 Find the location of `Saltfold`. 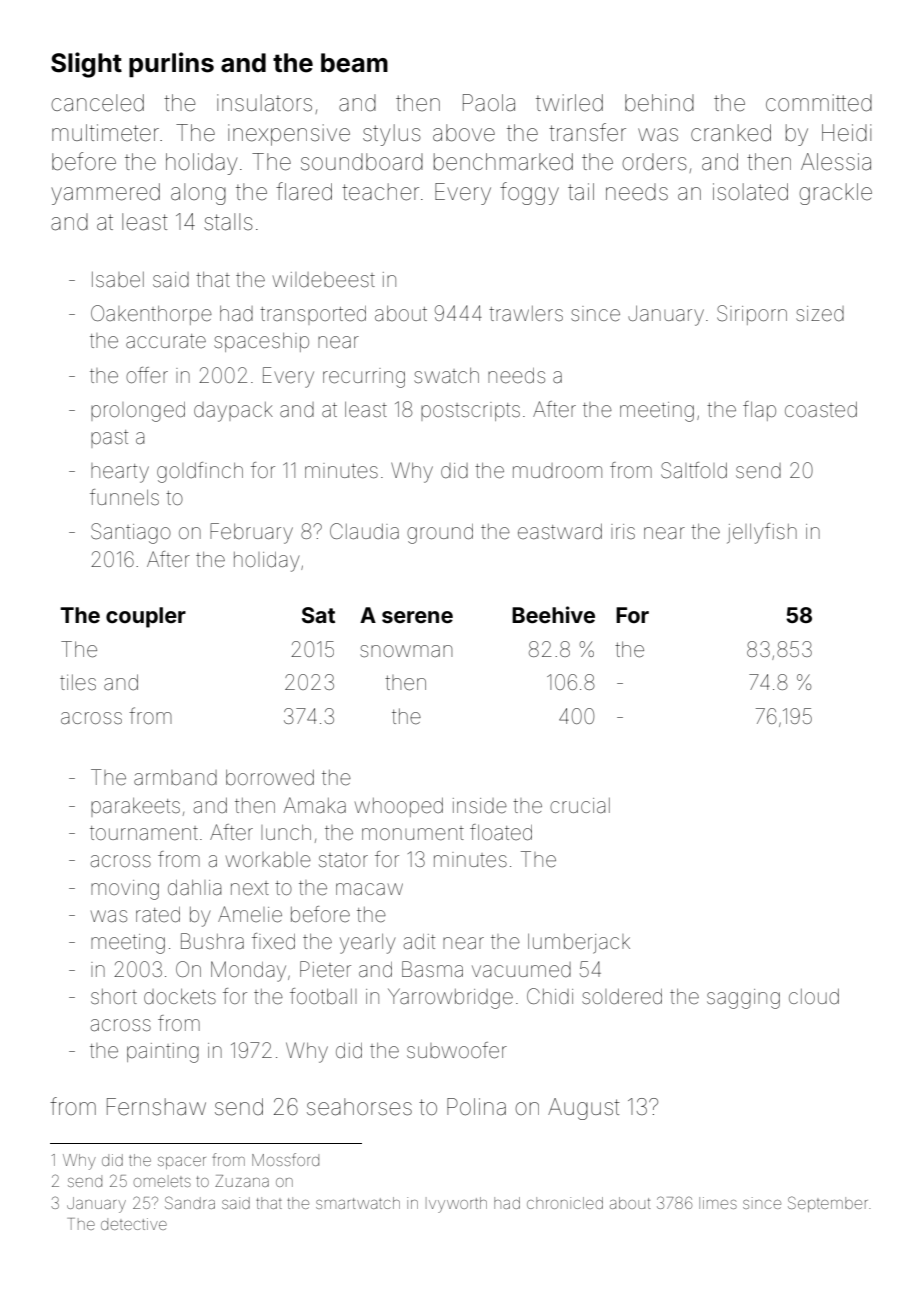

Saltfold is located at coordinates (694, 470).
